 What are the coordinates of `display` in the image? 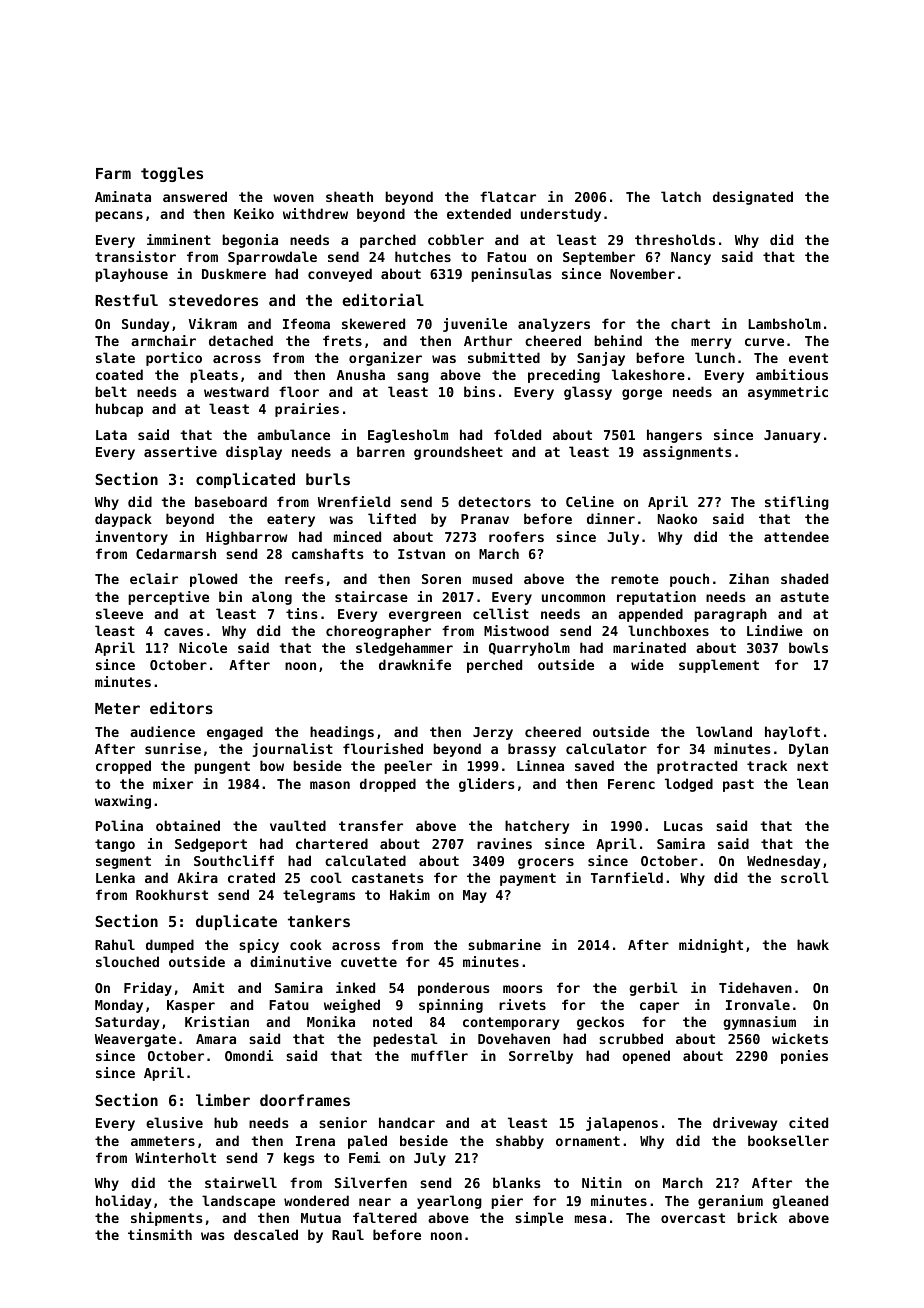 It's located at (254, 453).
